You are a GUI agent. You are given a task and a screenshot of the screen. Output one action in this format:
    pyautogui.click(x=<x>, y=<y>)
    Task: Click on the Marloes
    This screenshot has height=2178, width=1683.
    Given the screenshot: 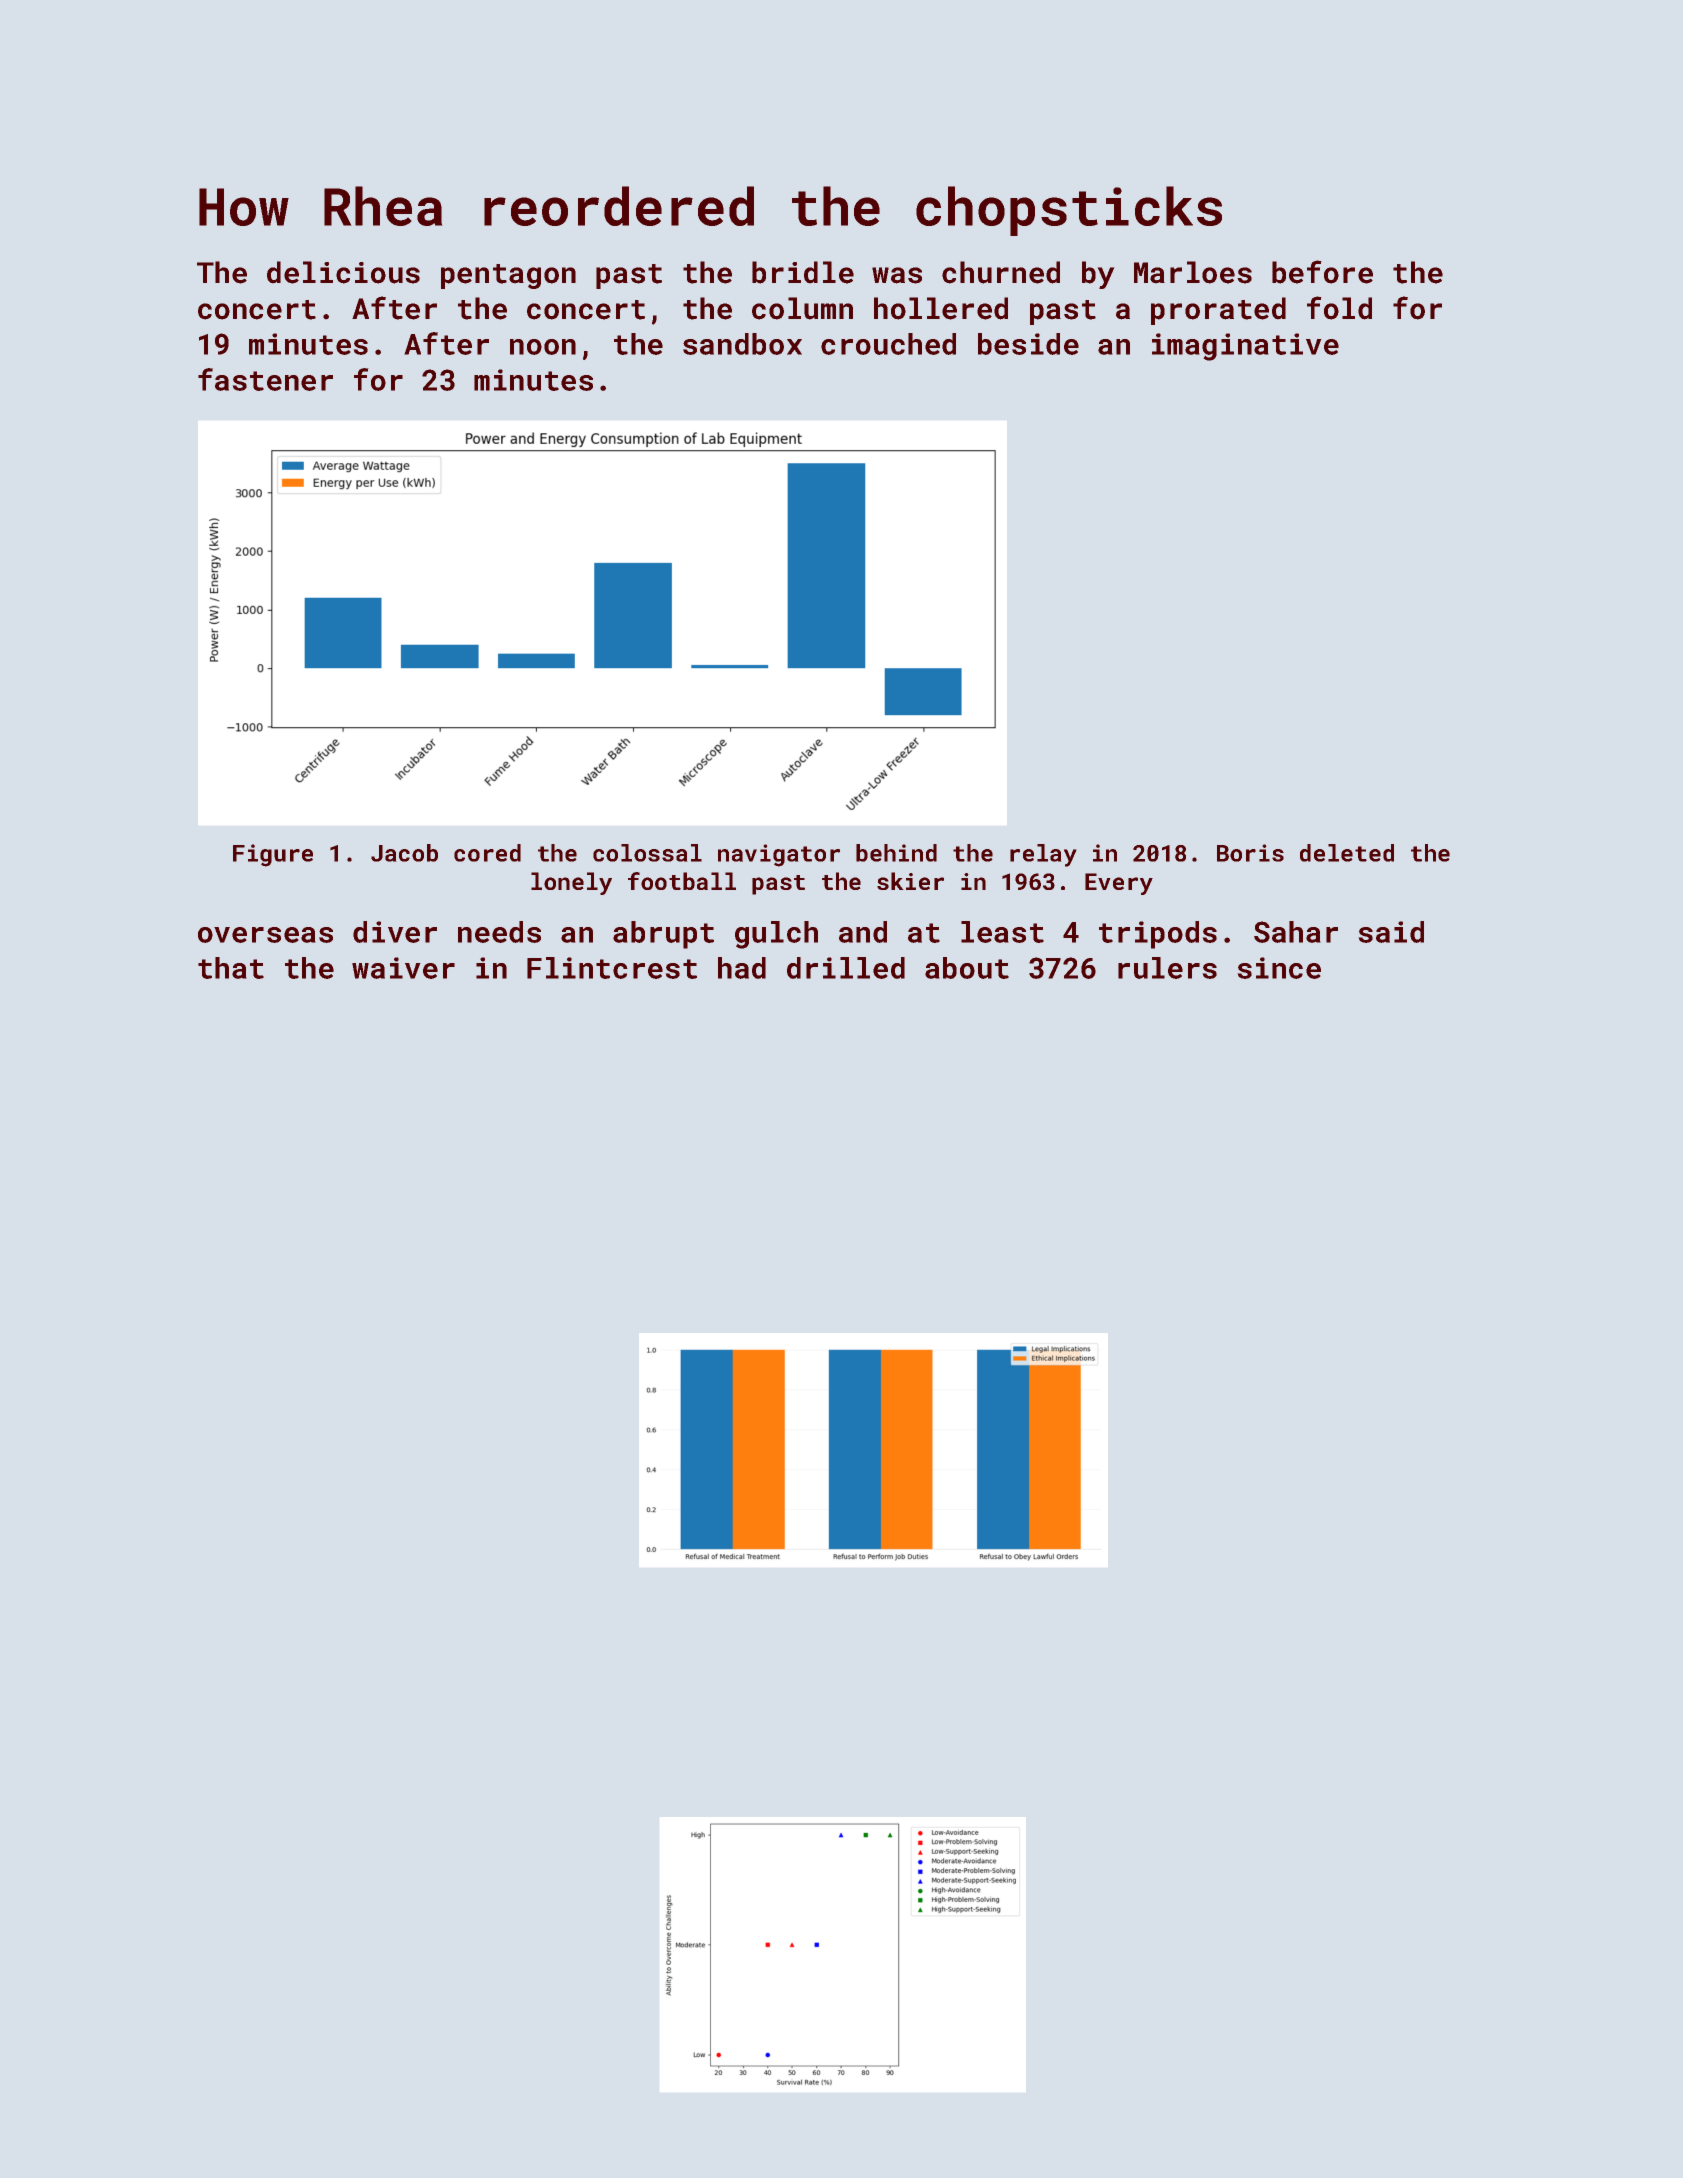 What is the action you would take?
    pyautogui.click(x=1193, y=272)
